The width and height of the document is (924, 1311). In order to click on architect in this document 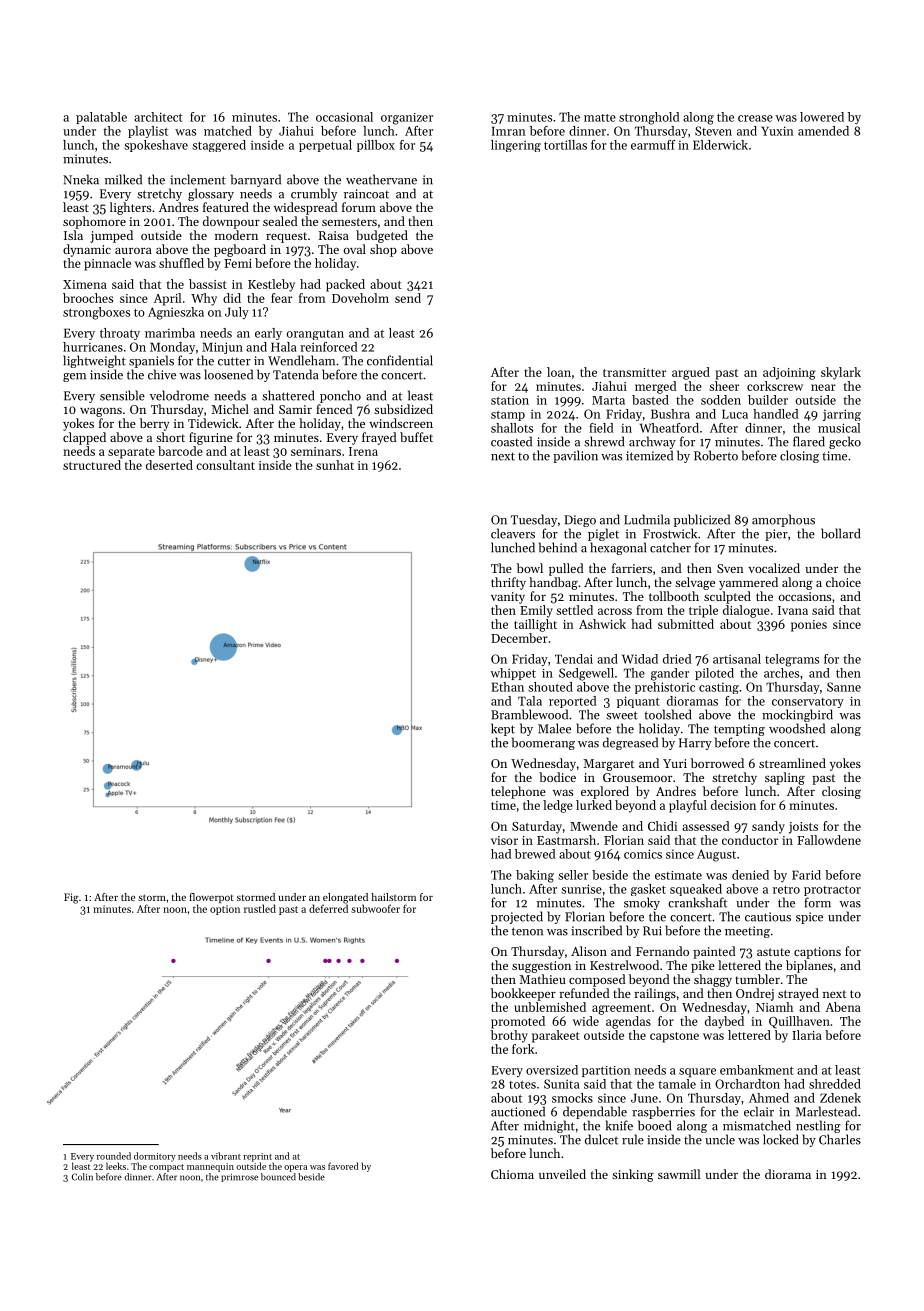, I will do `click(158, 117)`.
